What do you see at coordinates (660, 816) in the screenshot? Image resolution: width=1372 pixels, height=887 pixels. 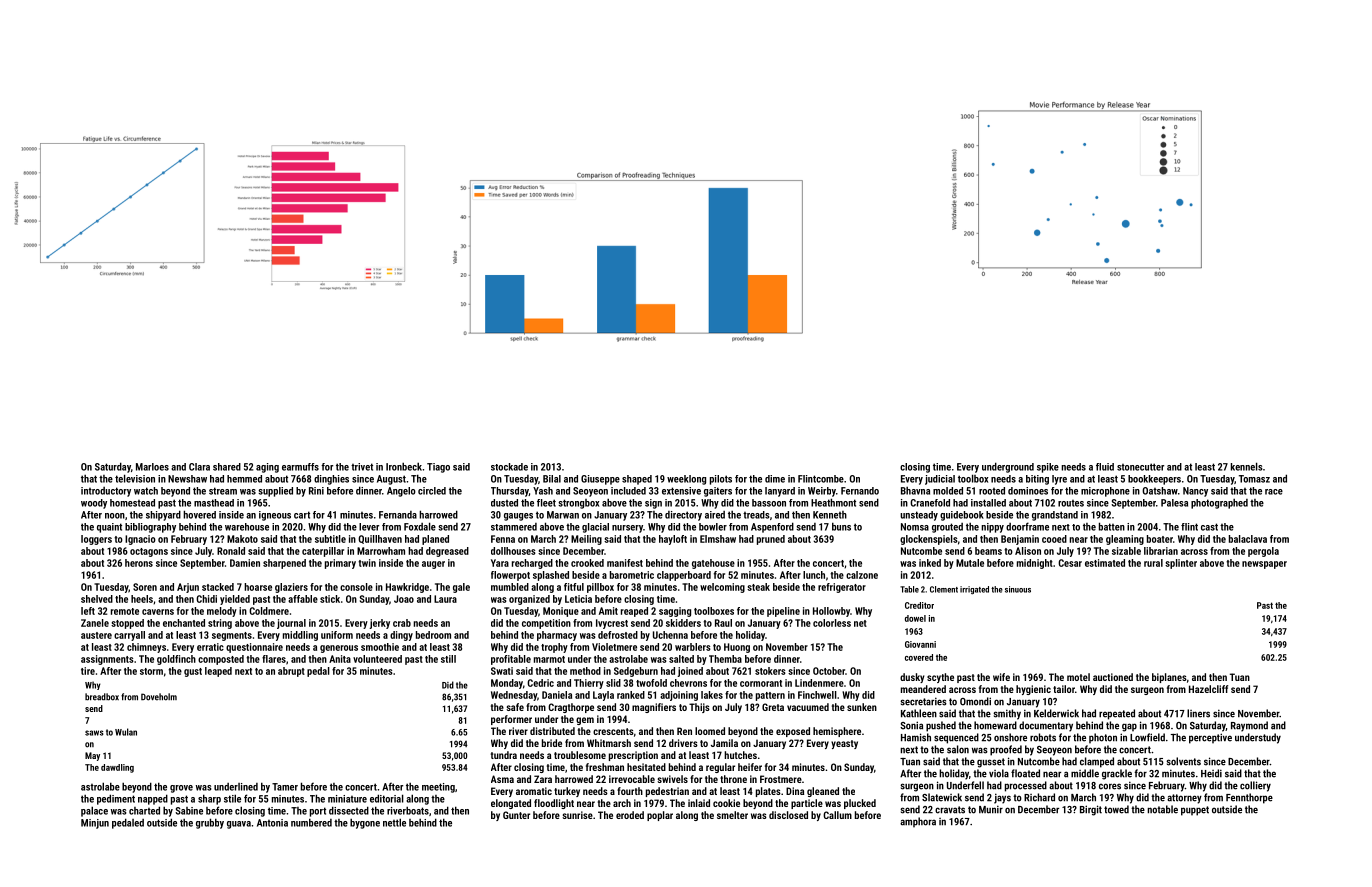 I see `poplar` at bounding box center [660, 816].
